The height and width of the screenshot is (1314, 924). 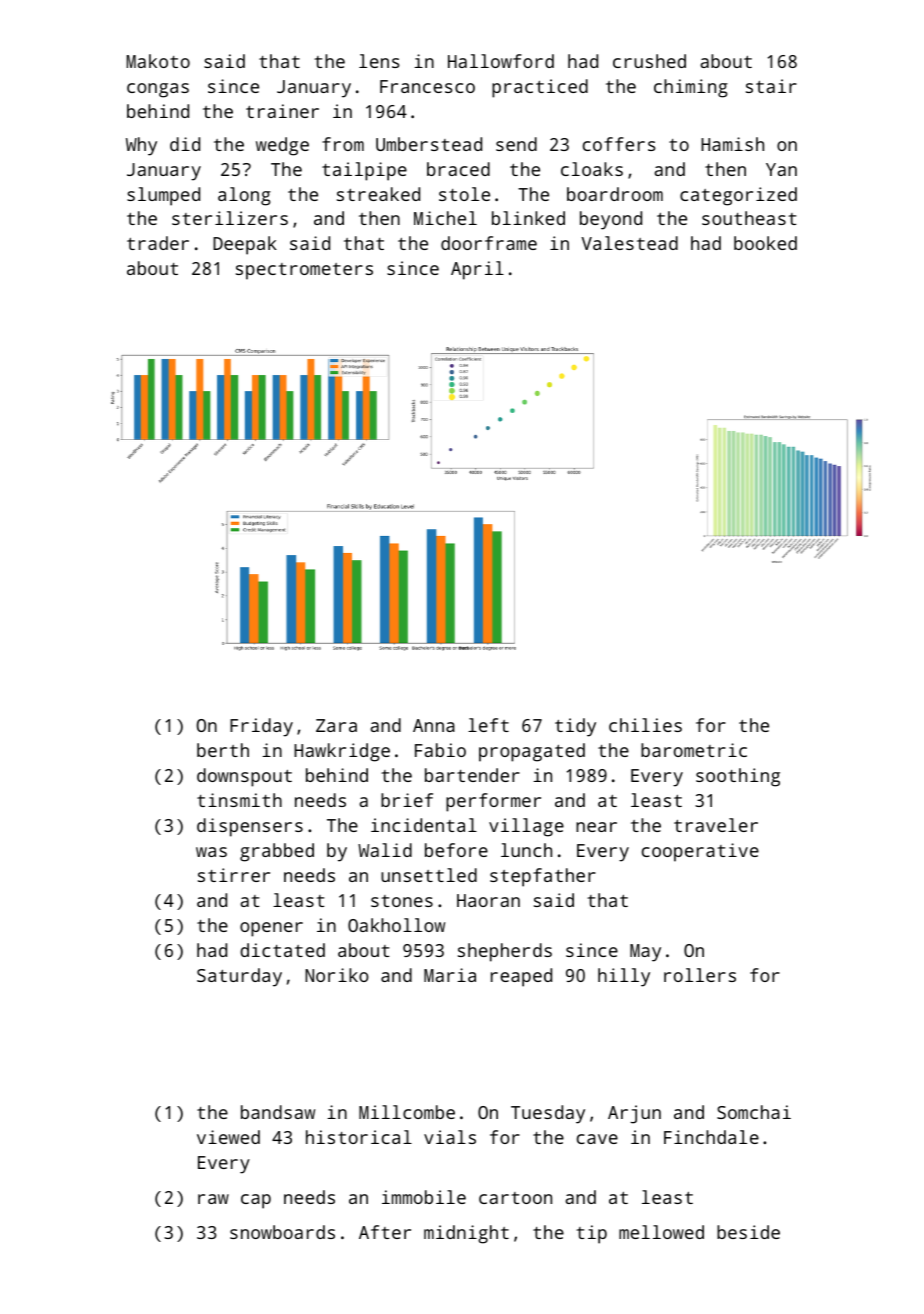 What do you see at coordinates (213, 1199) in the screenshot?
I see `raw` at bounding box center [213, 1199].
